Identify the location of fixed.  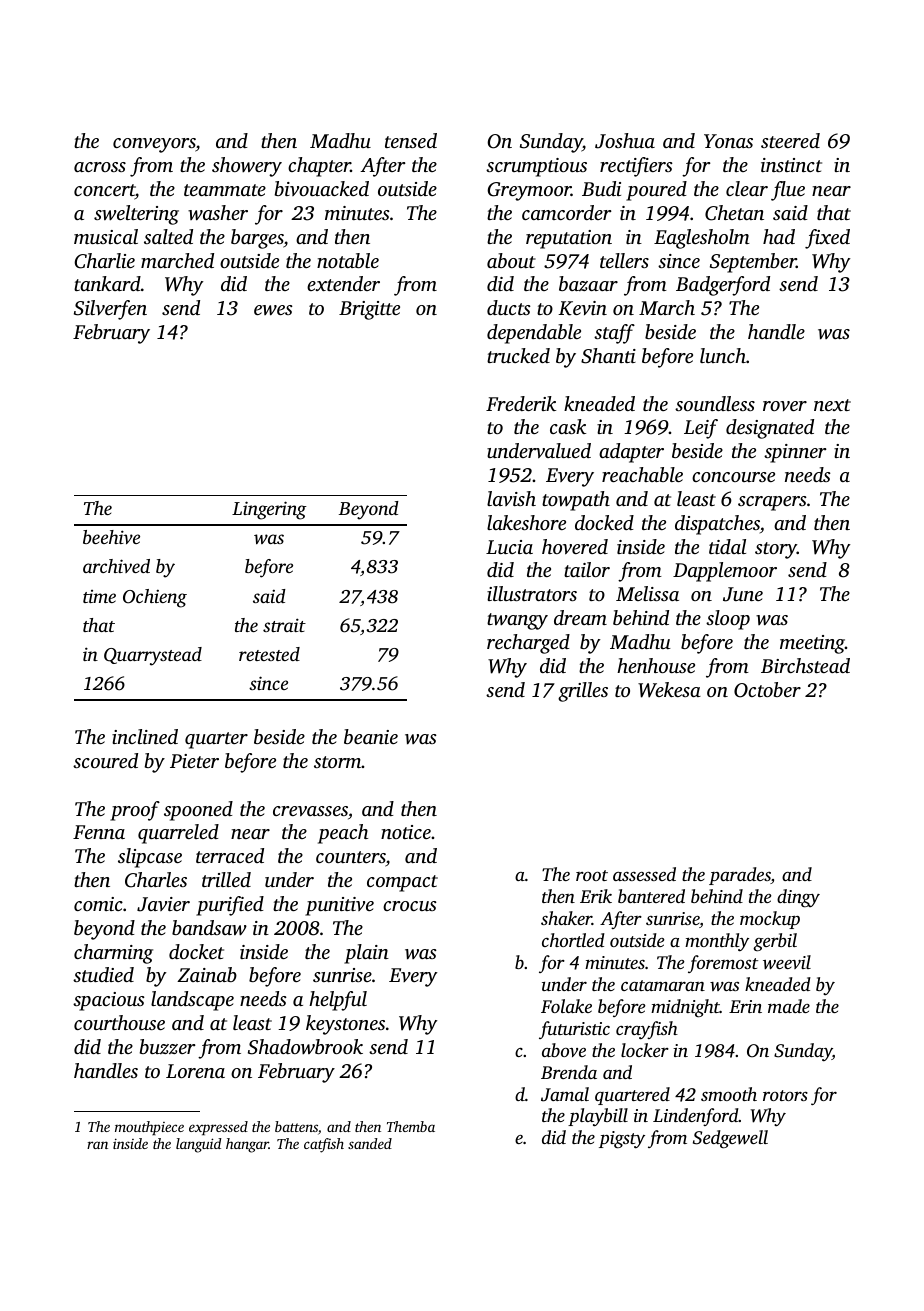
(827, 239).
